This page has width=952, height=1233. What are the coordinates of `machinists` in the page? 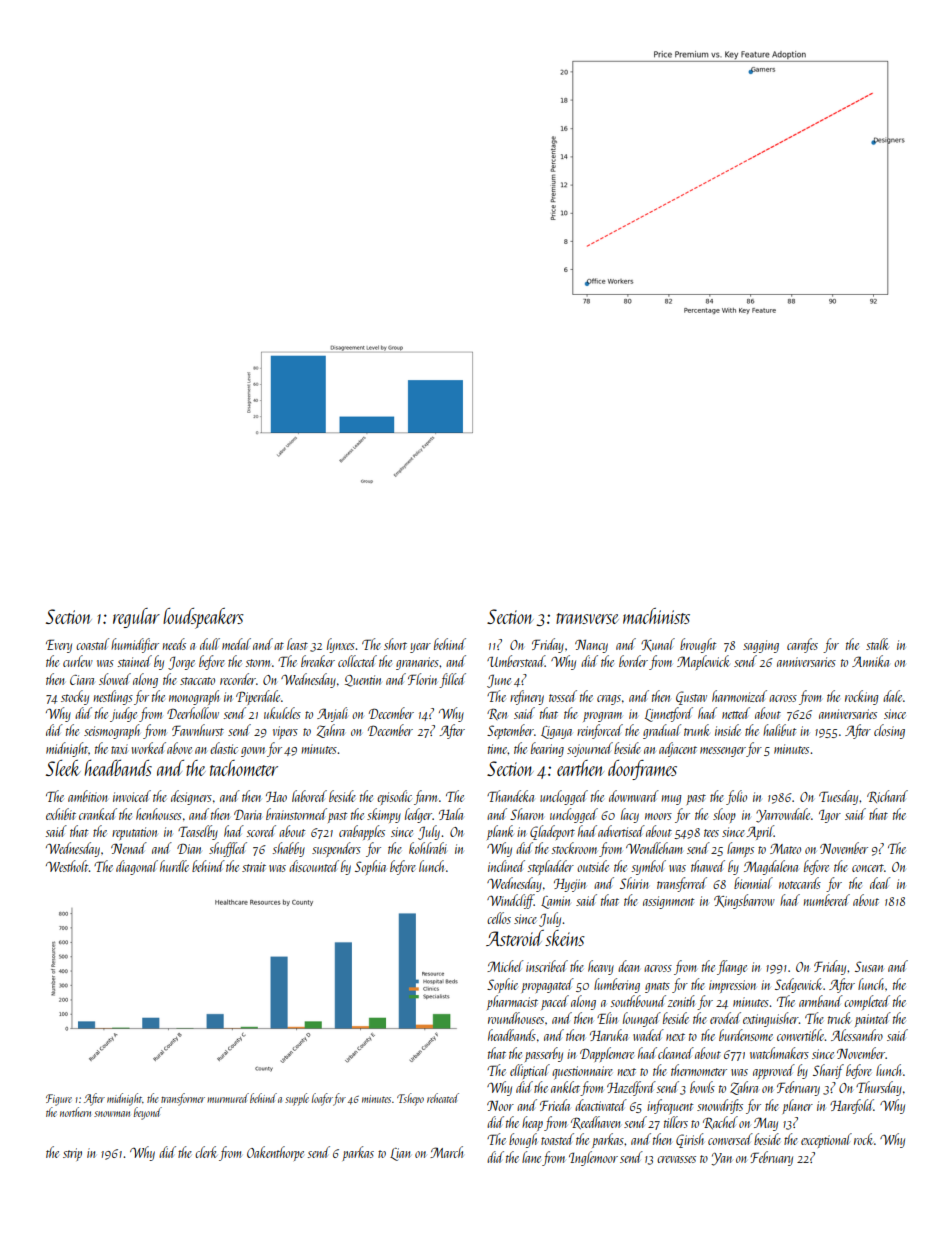 It's located at (656, 616).
